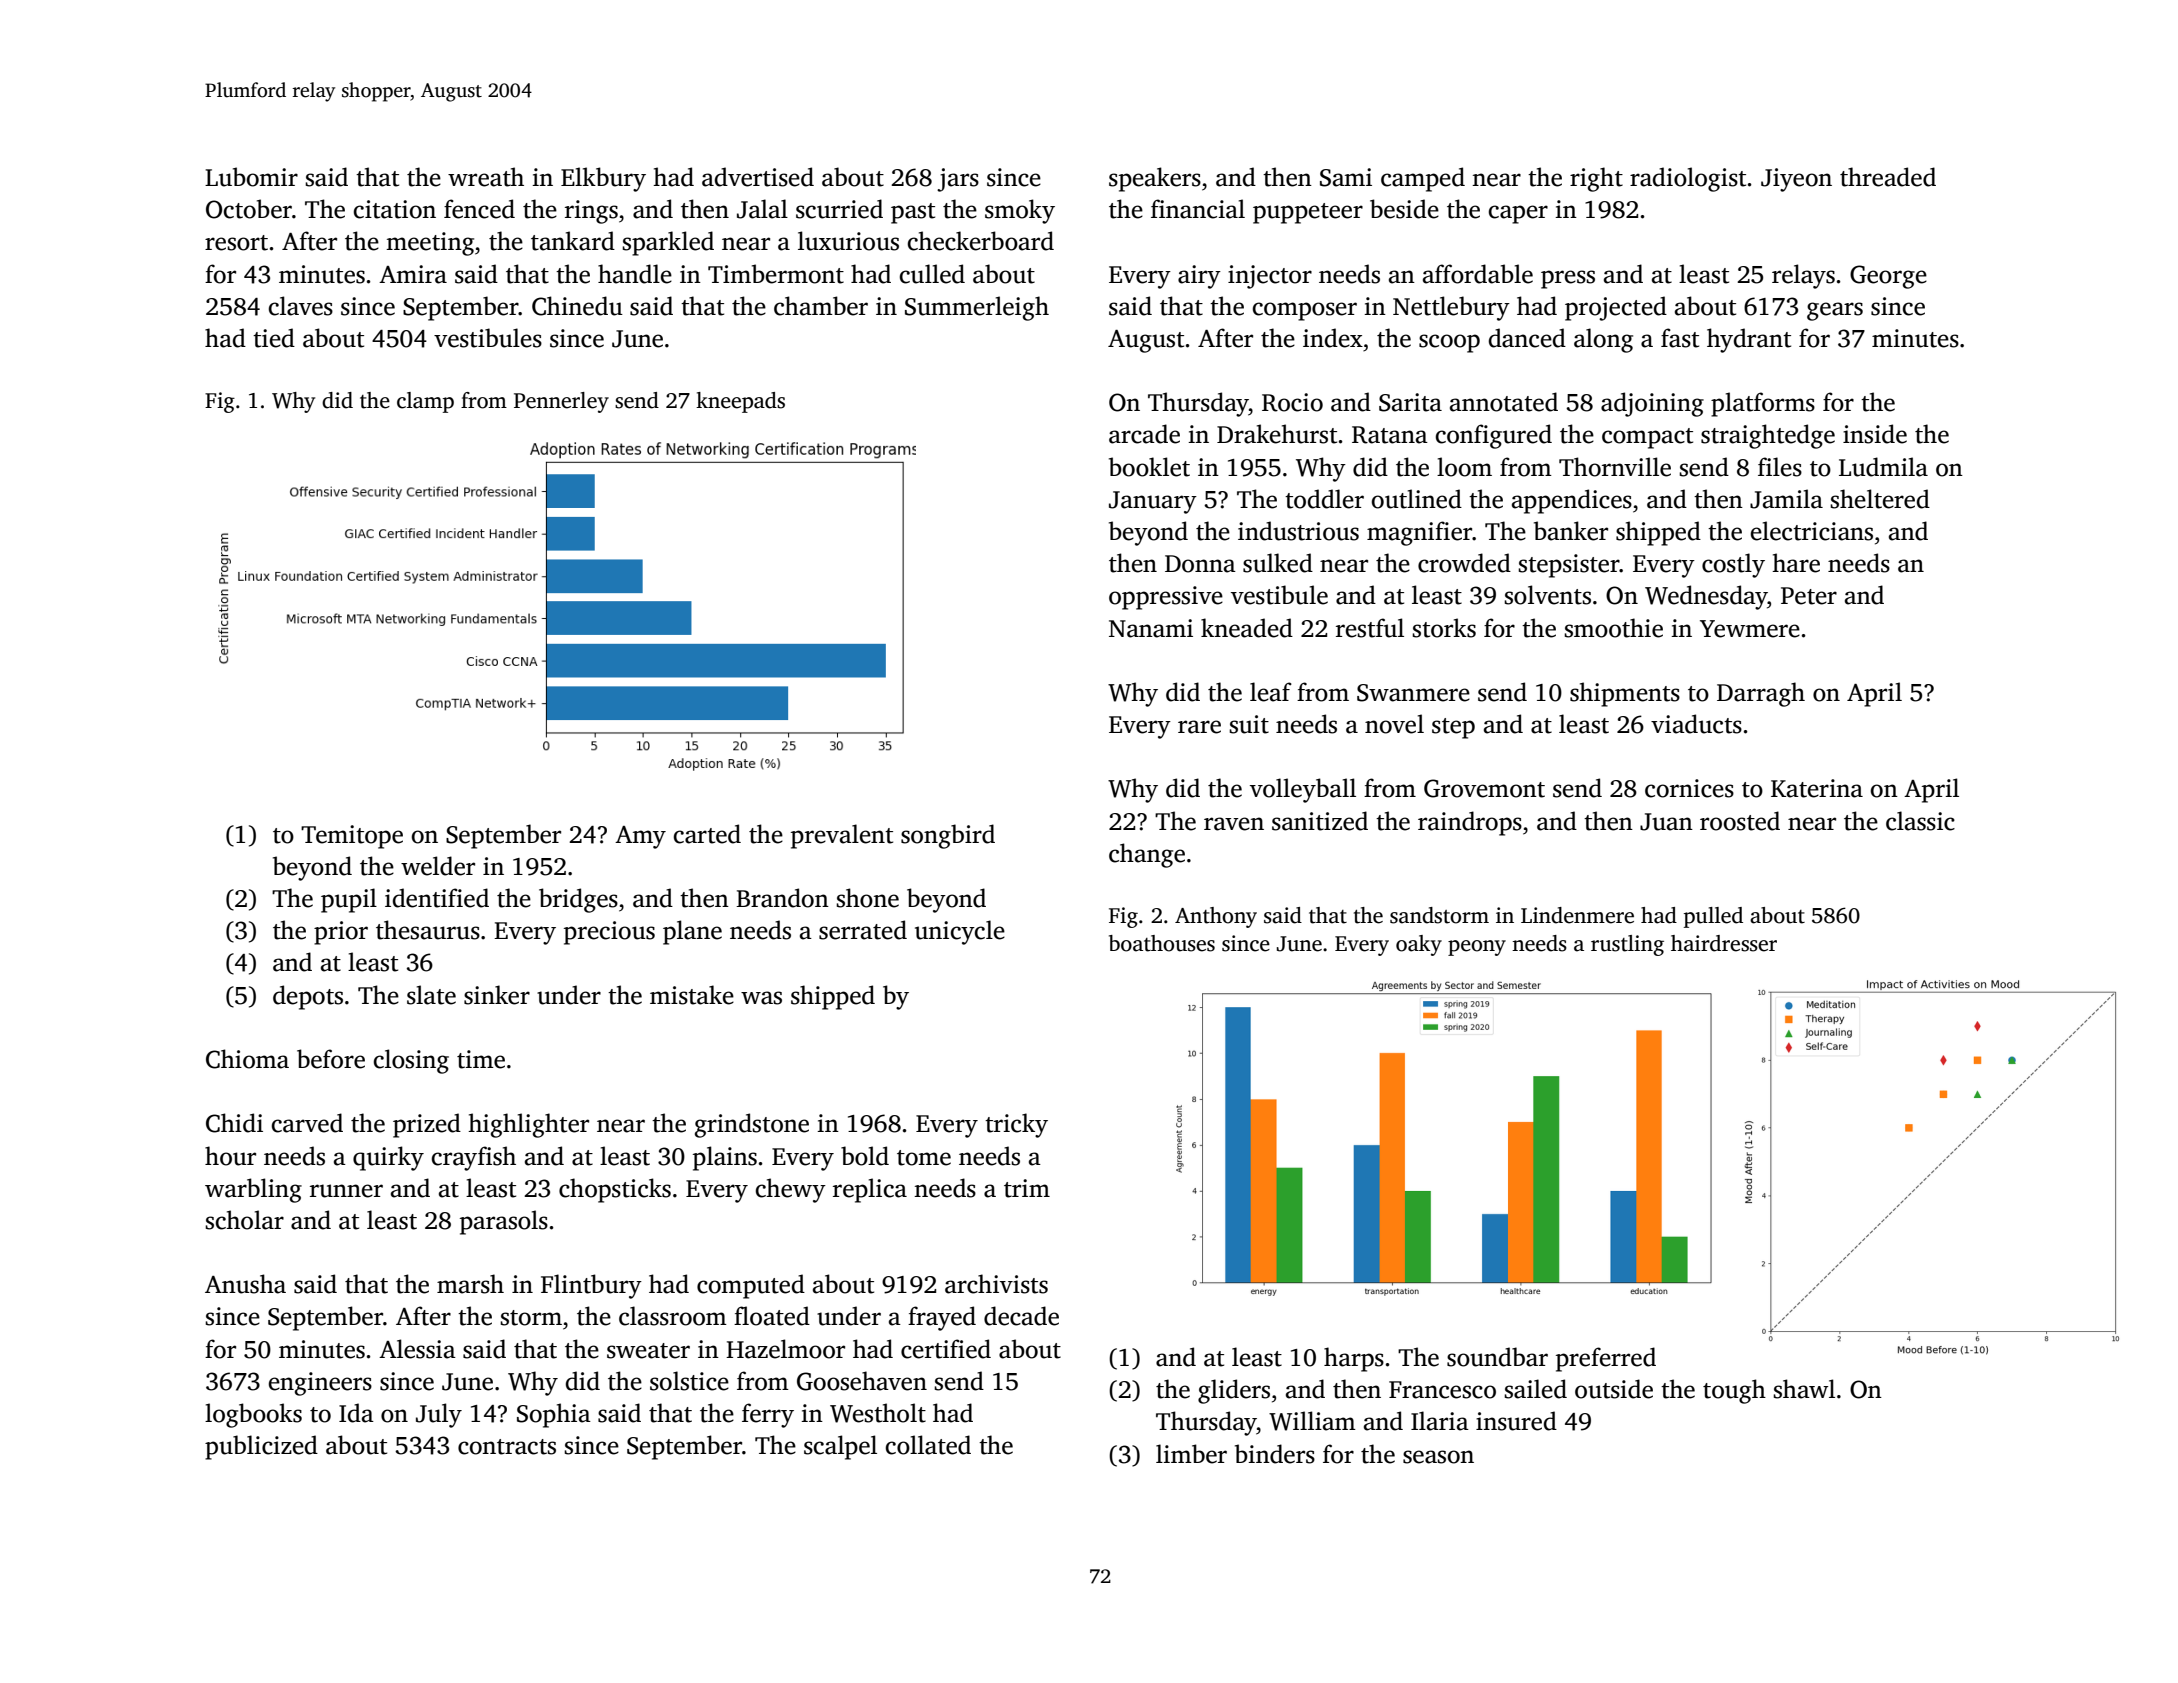  Describe the element at coordinates (1527, 338) in the screenshot. I see `danced` at that location.
